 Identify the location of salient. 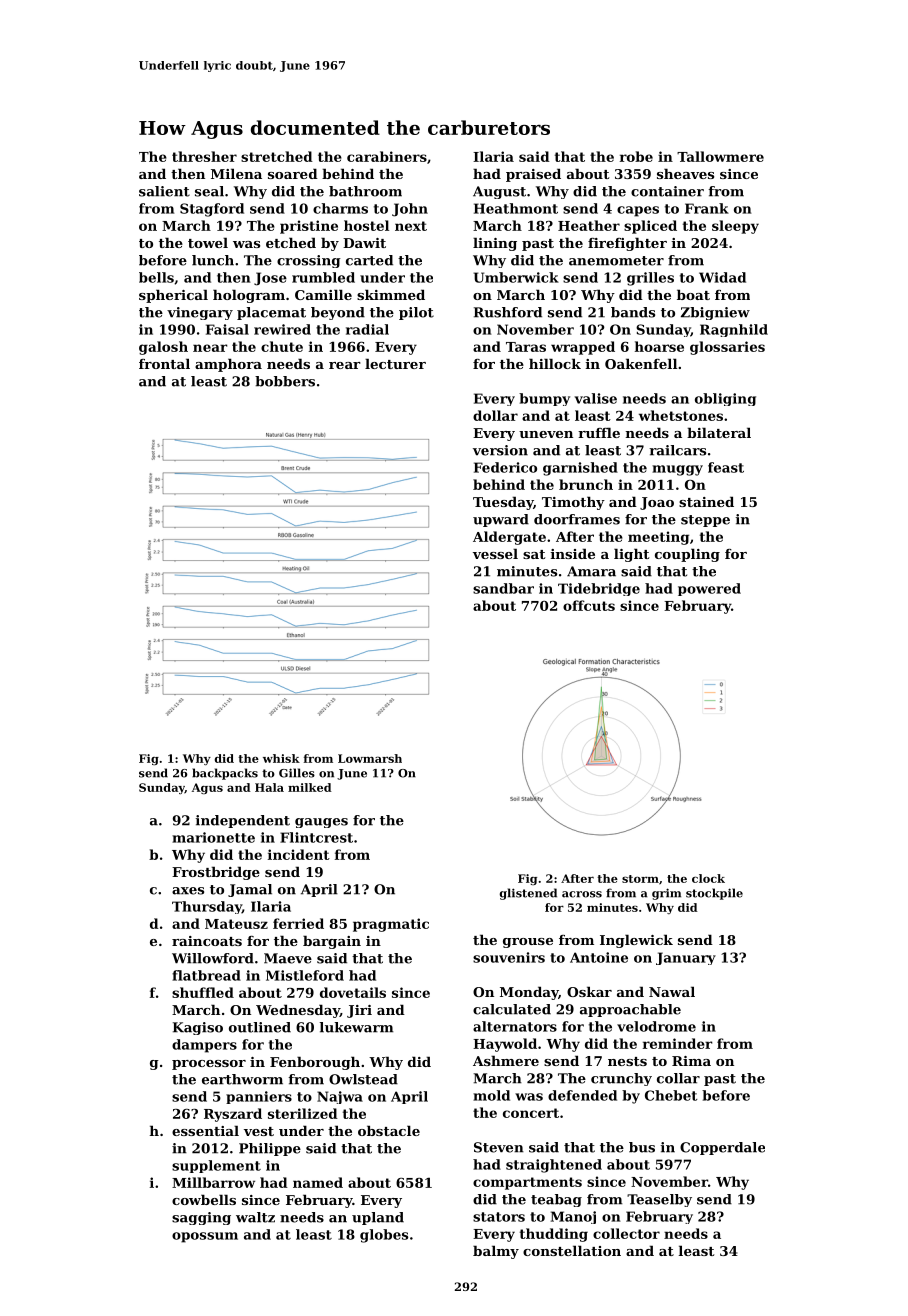
(164, 191).
